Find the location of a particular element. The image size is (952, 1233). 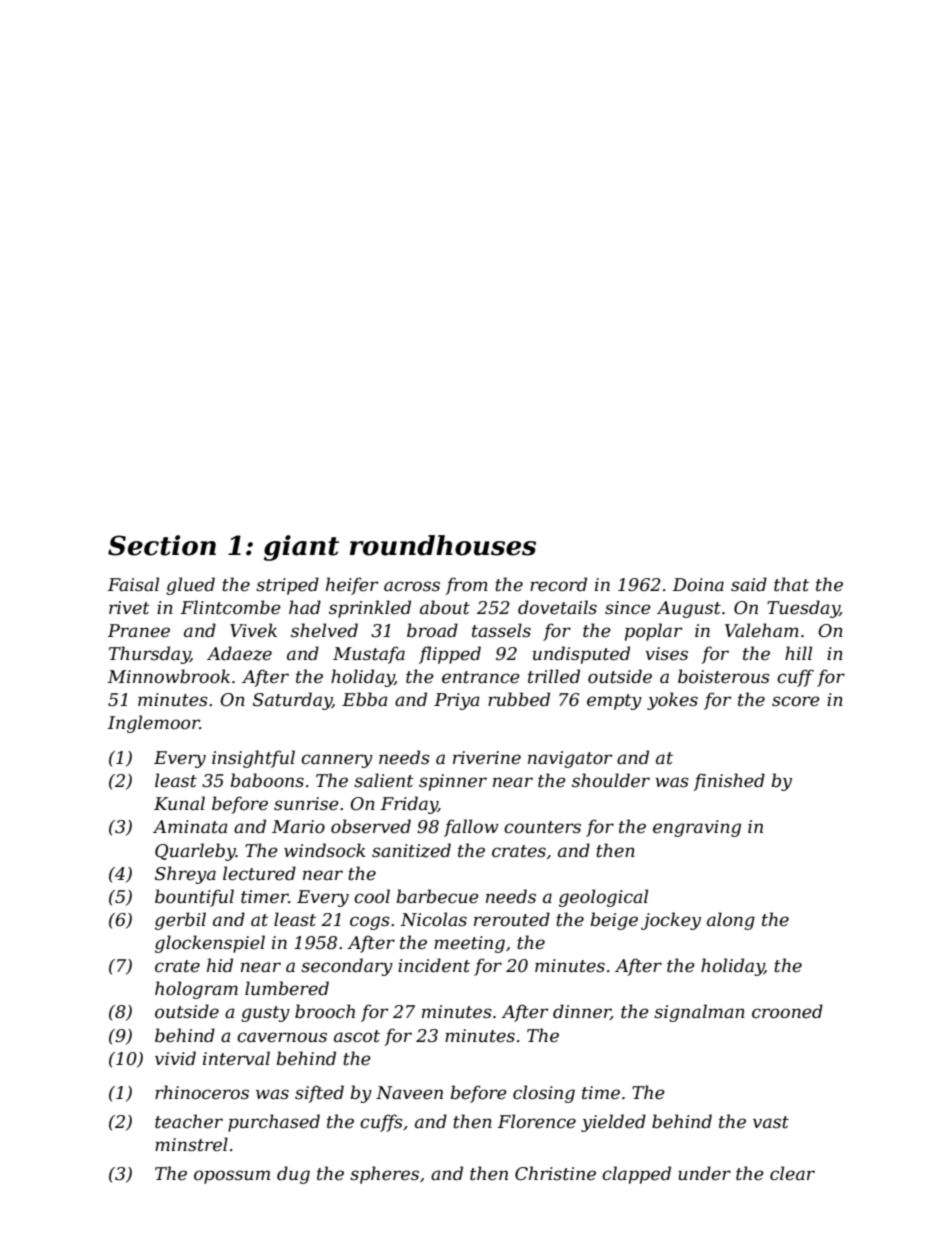

roundhouses is located at coordinates (443, 545).
